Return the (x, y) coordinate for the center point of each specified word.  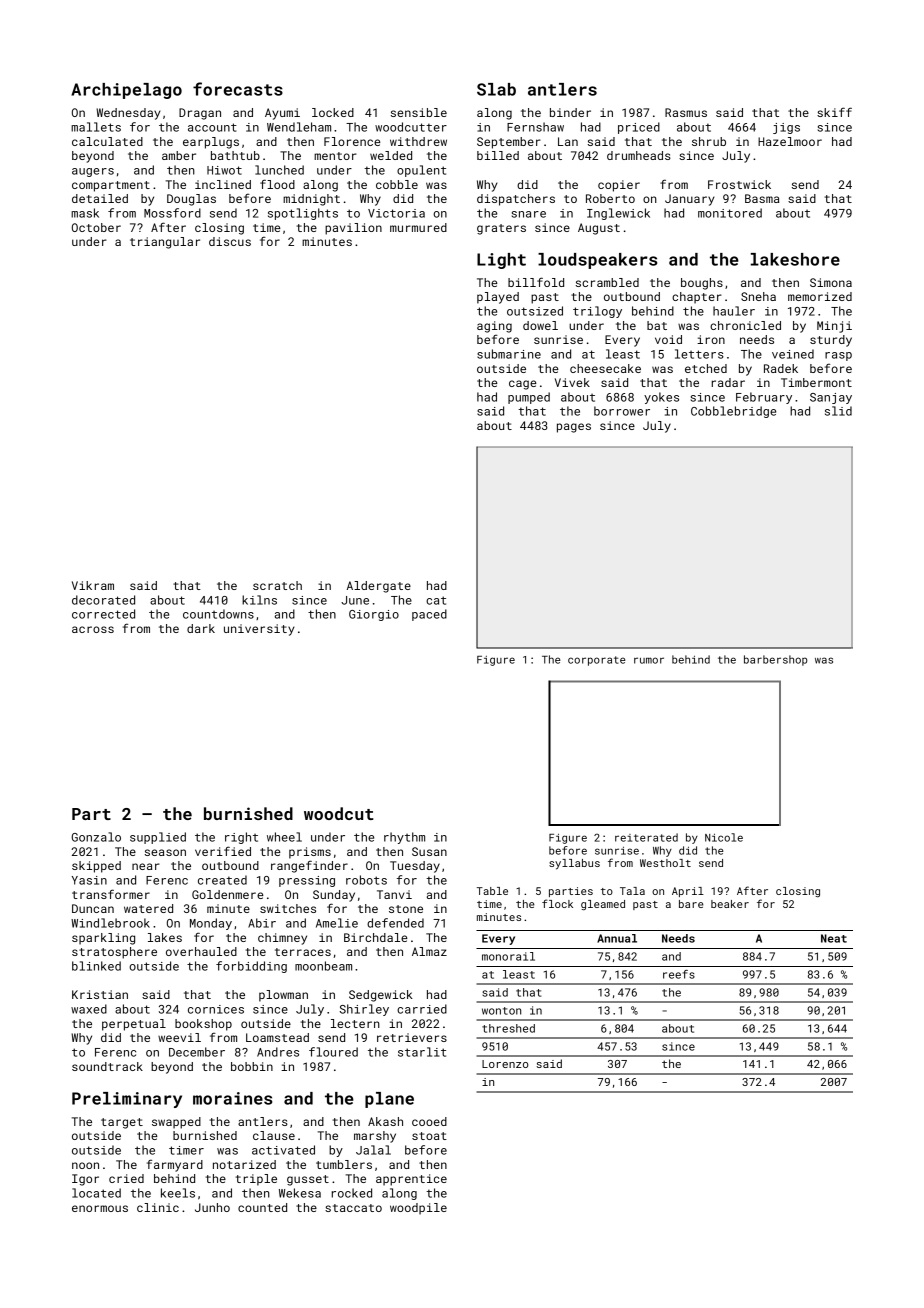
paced (429, 615)
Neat (834, 938)
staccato (353, 1208)
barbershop (776, 660)
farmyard (175, 1165)
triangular (165, 243)
